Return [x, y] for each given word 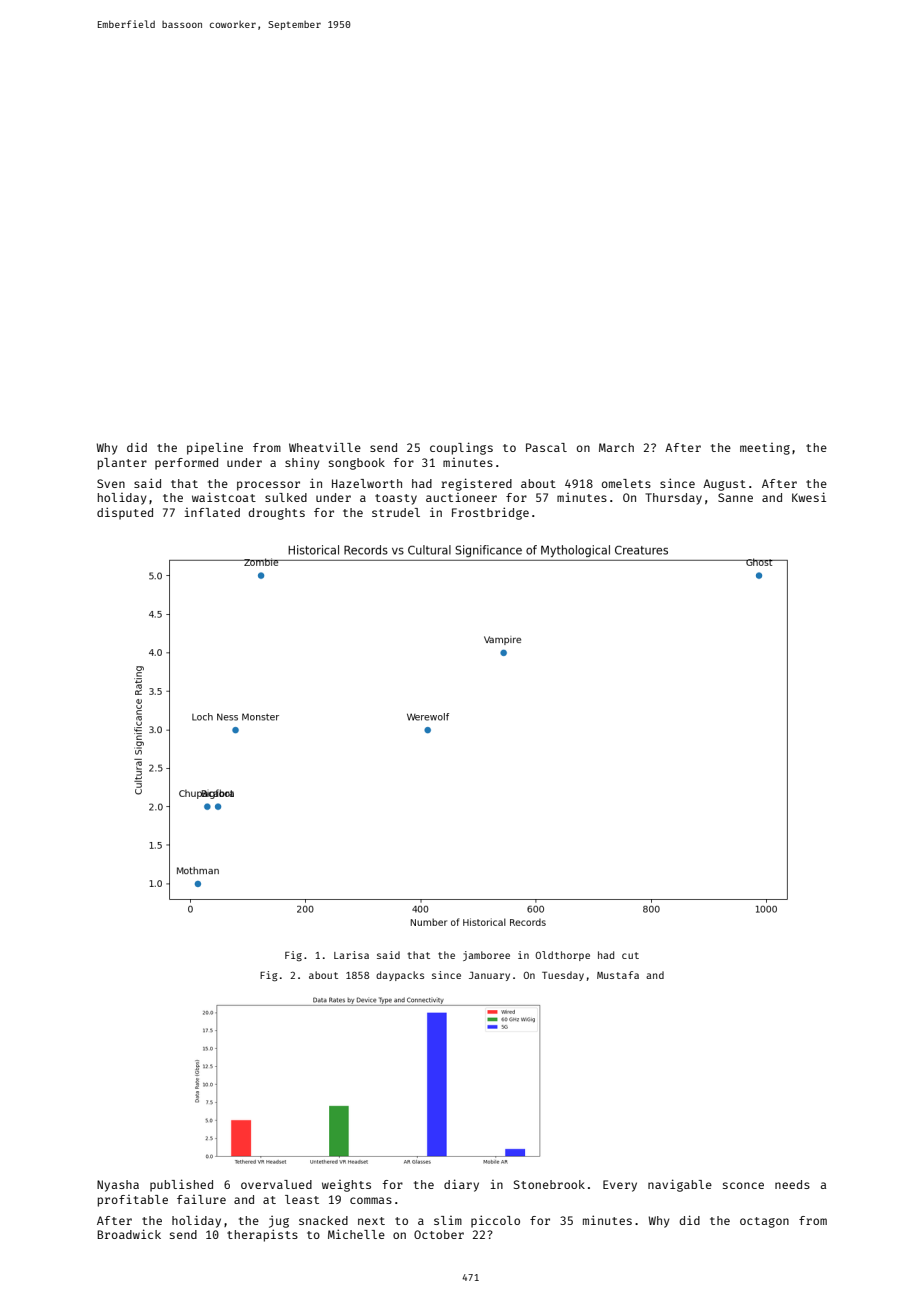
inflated [212, 512]
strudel [396, 512]
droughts [276, 514]
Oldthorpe [562, 956]
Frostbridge [490, 513]
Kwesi [809, 497]
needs [792, 1184]
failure [201, 1199]
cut [630, 955]
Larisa [351, 955]
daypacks [400, 976]
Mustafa [618, 975]
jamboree [486, 956]
